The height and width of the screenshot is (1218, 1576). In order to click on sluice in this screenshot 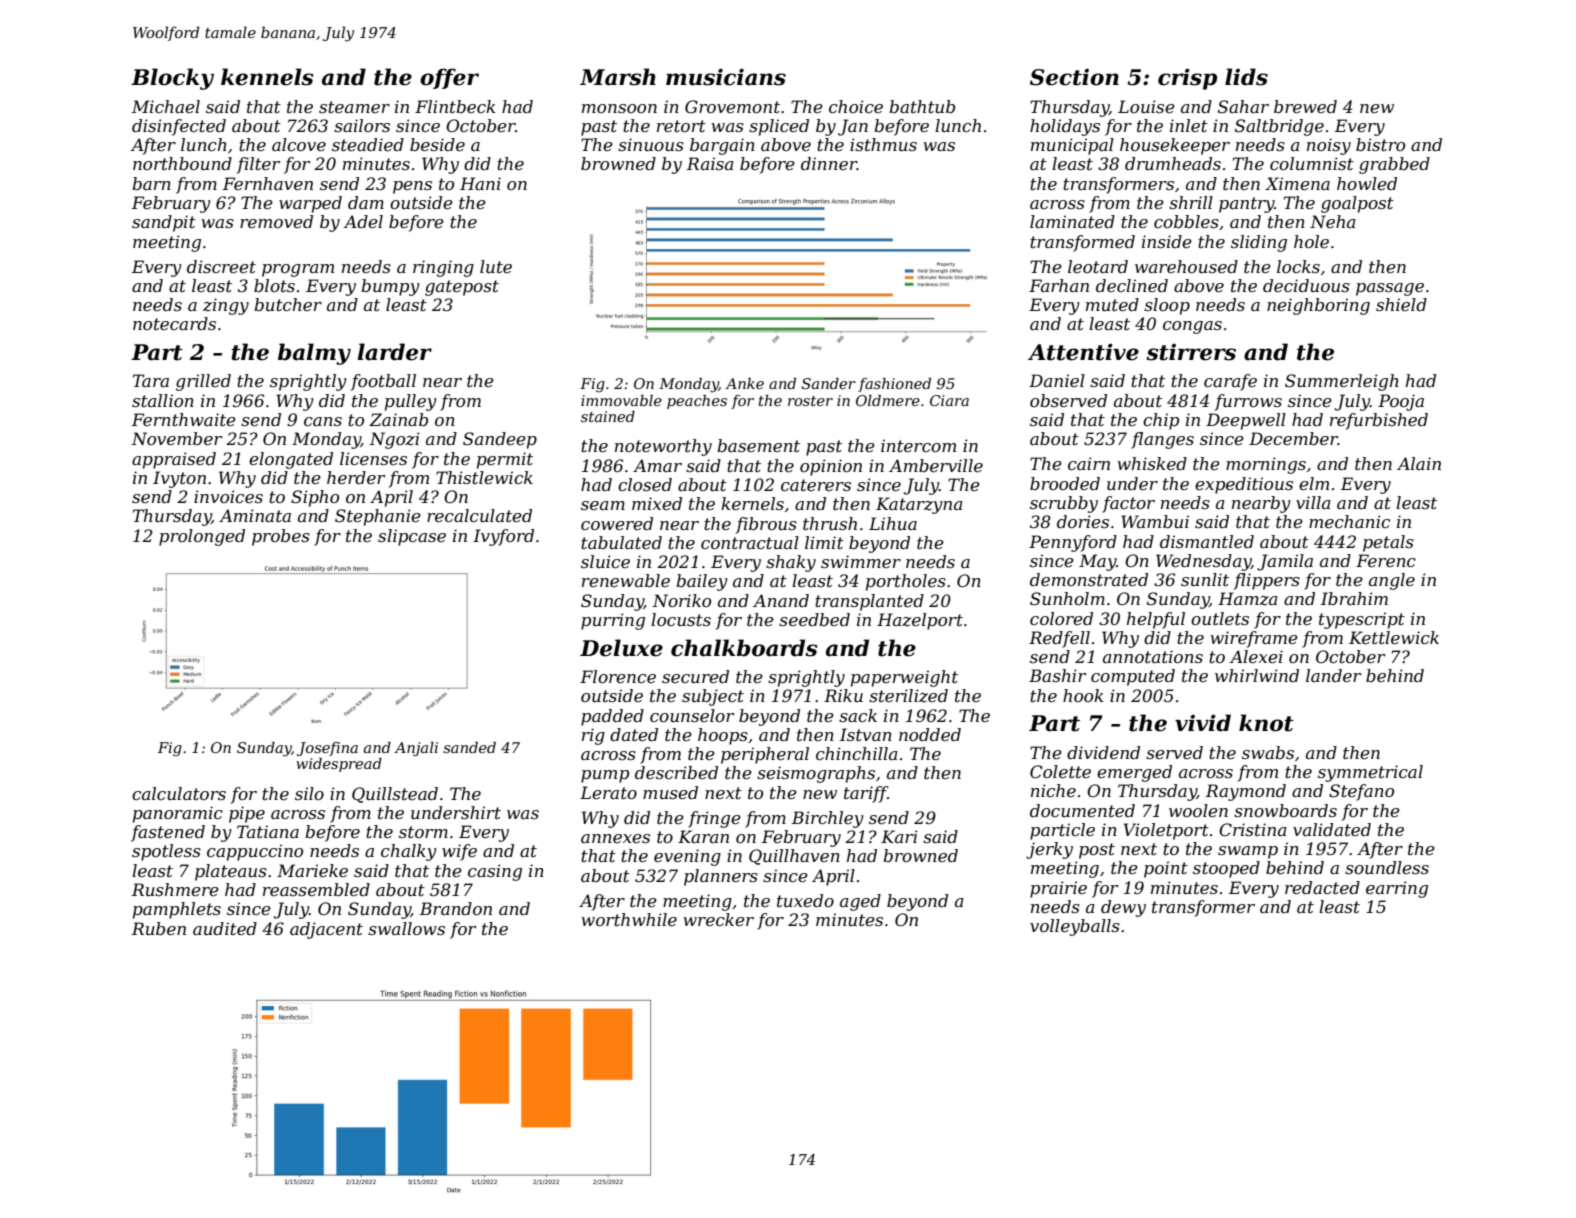, I will do `click(605, 561)`.
